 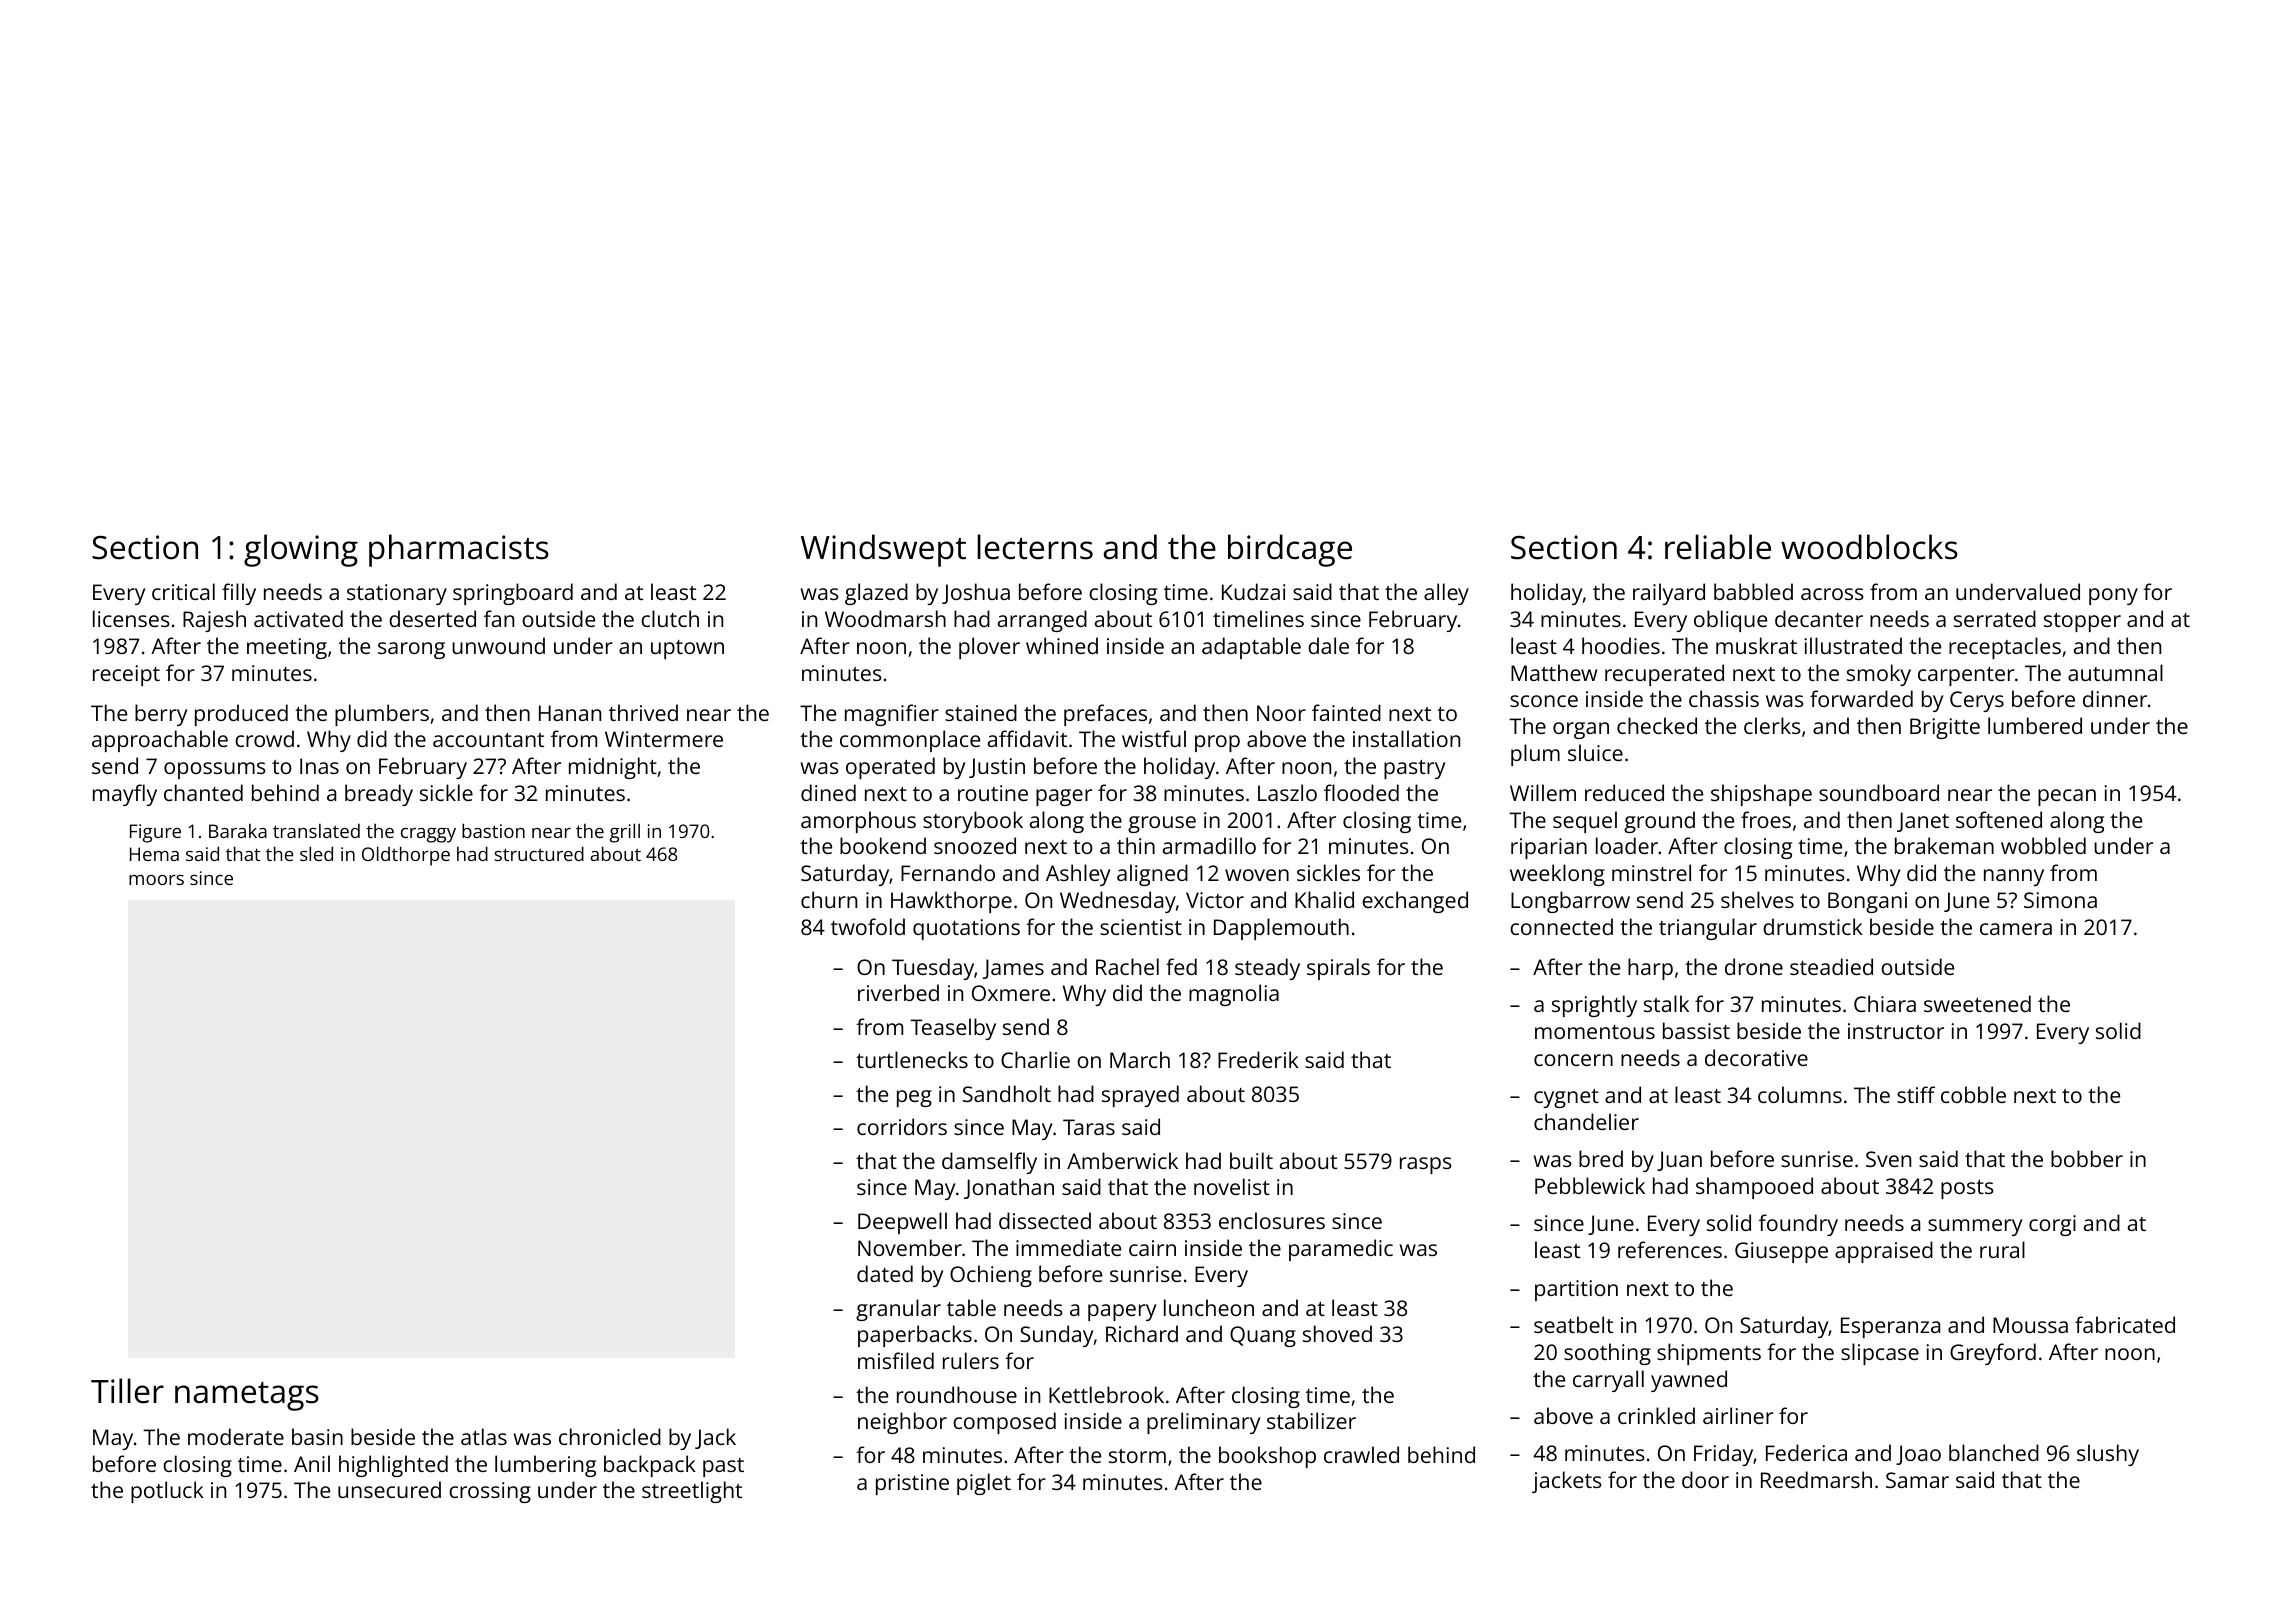 What do you see at coordinates (1761, 795) in the page?
I see `shipshape` at bounding box center [1761, 795].
